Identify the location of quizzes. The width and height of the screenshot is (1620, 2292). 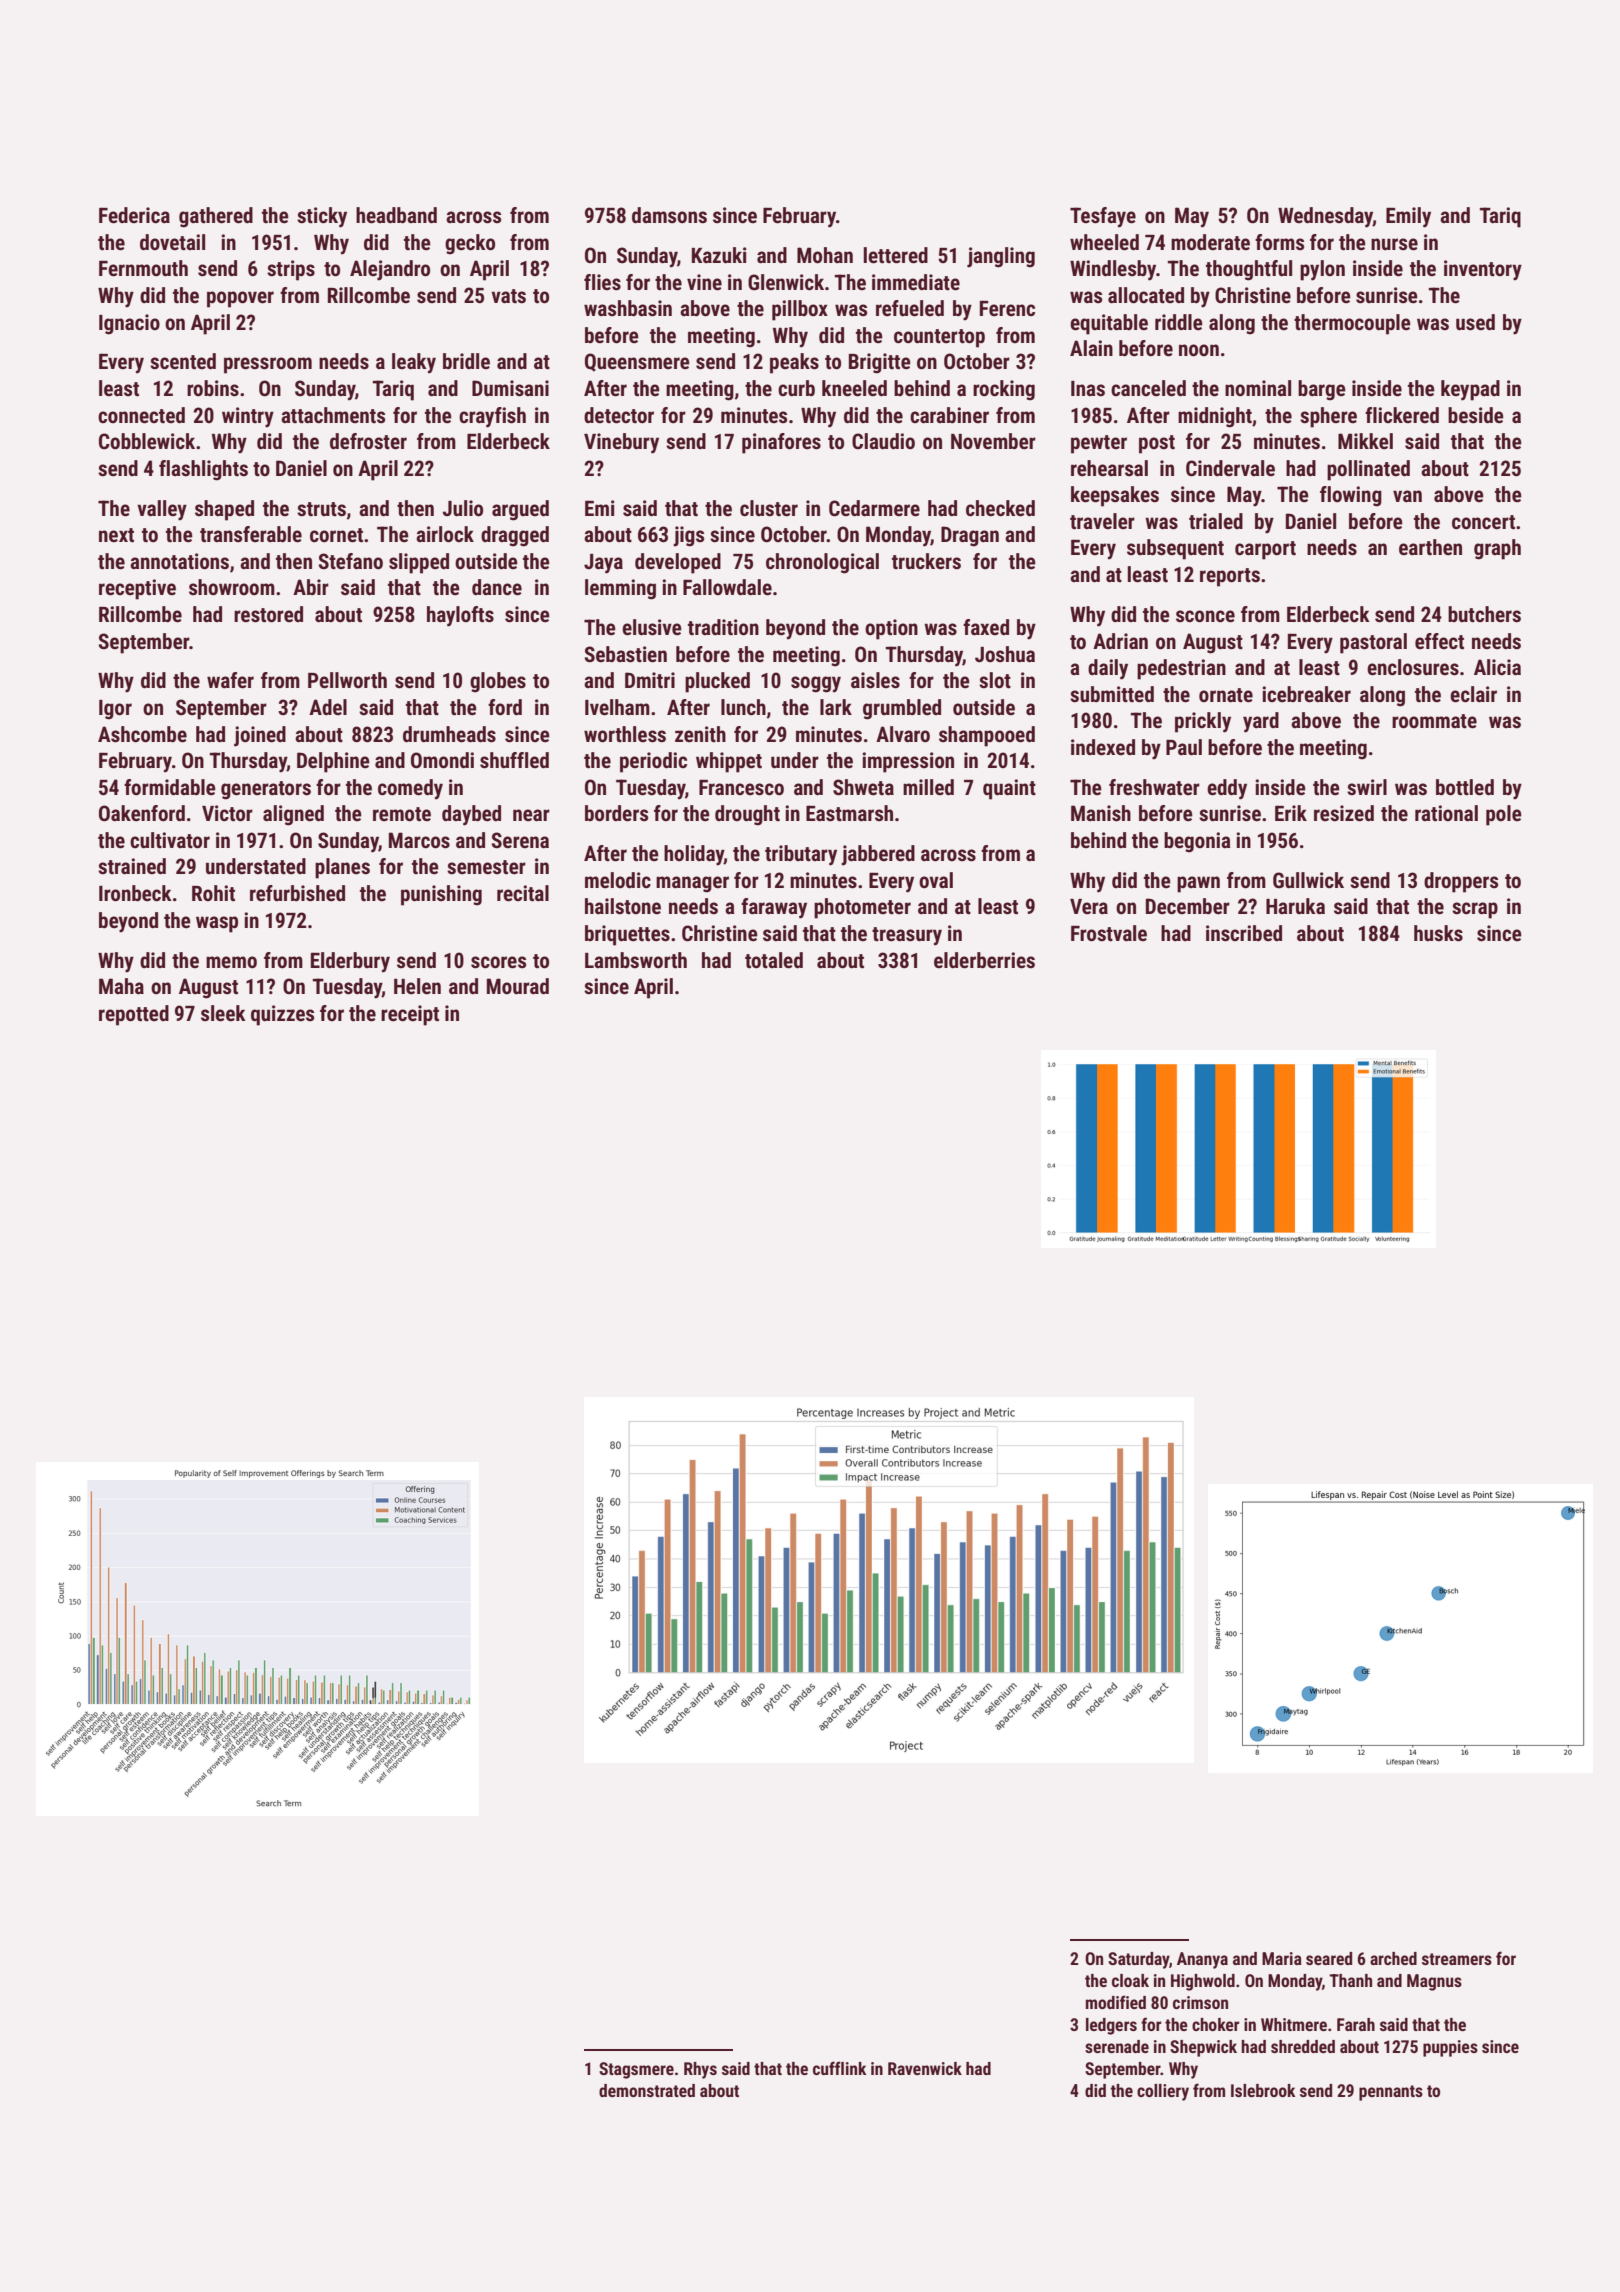
(282, 1015).
